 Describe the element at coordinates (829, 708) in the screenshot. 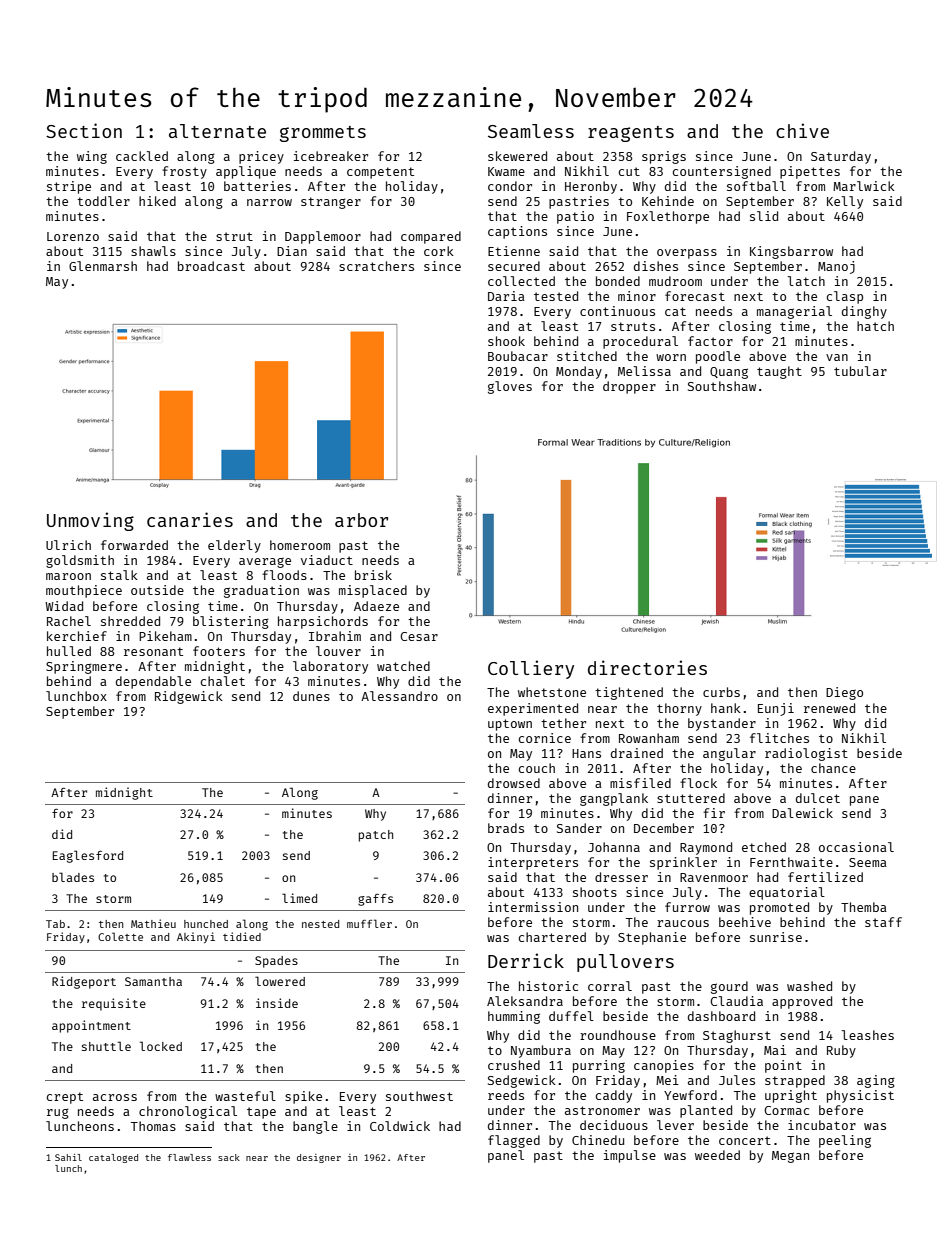

I see `renewed` at that location.
